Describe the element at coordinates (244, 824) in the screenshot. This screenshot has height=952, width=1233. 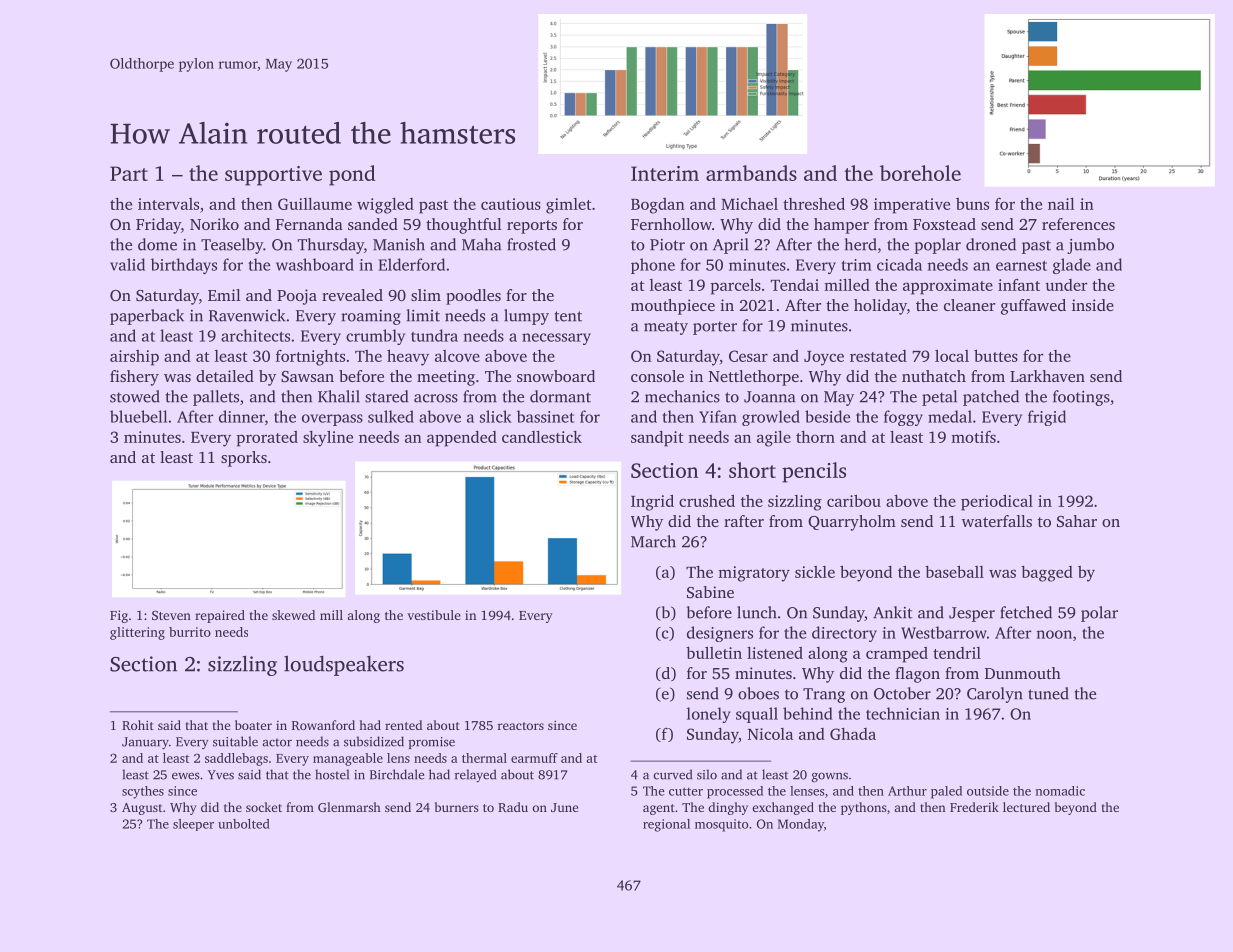
I see `unbolted` at that location.
